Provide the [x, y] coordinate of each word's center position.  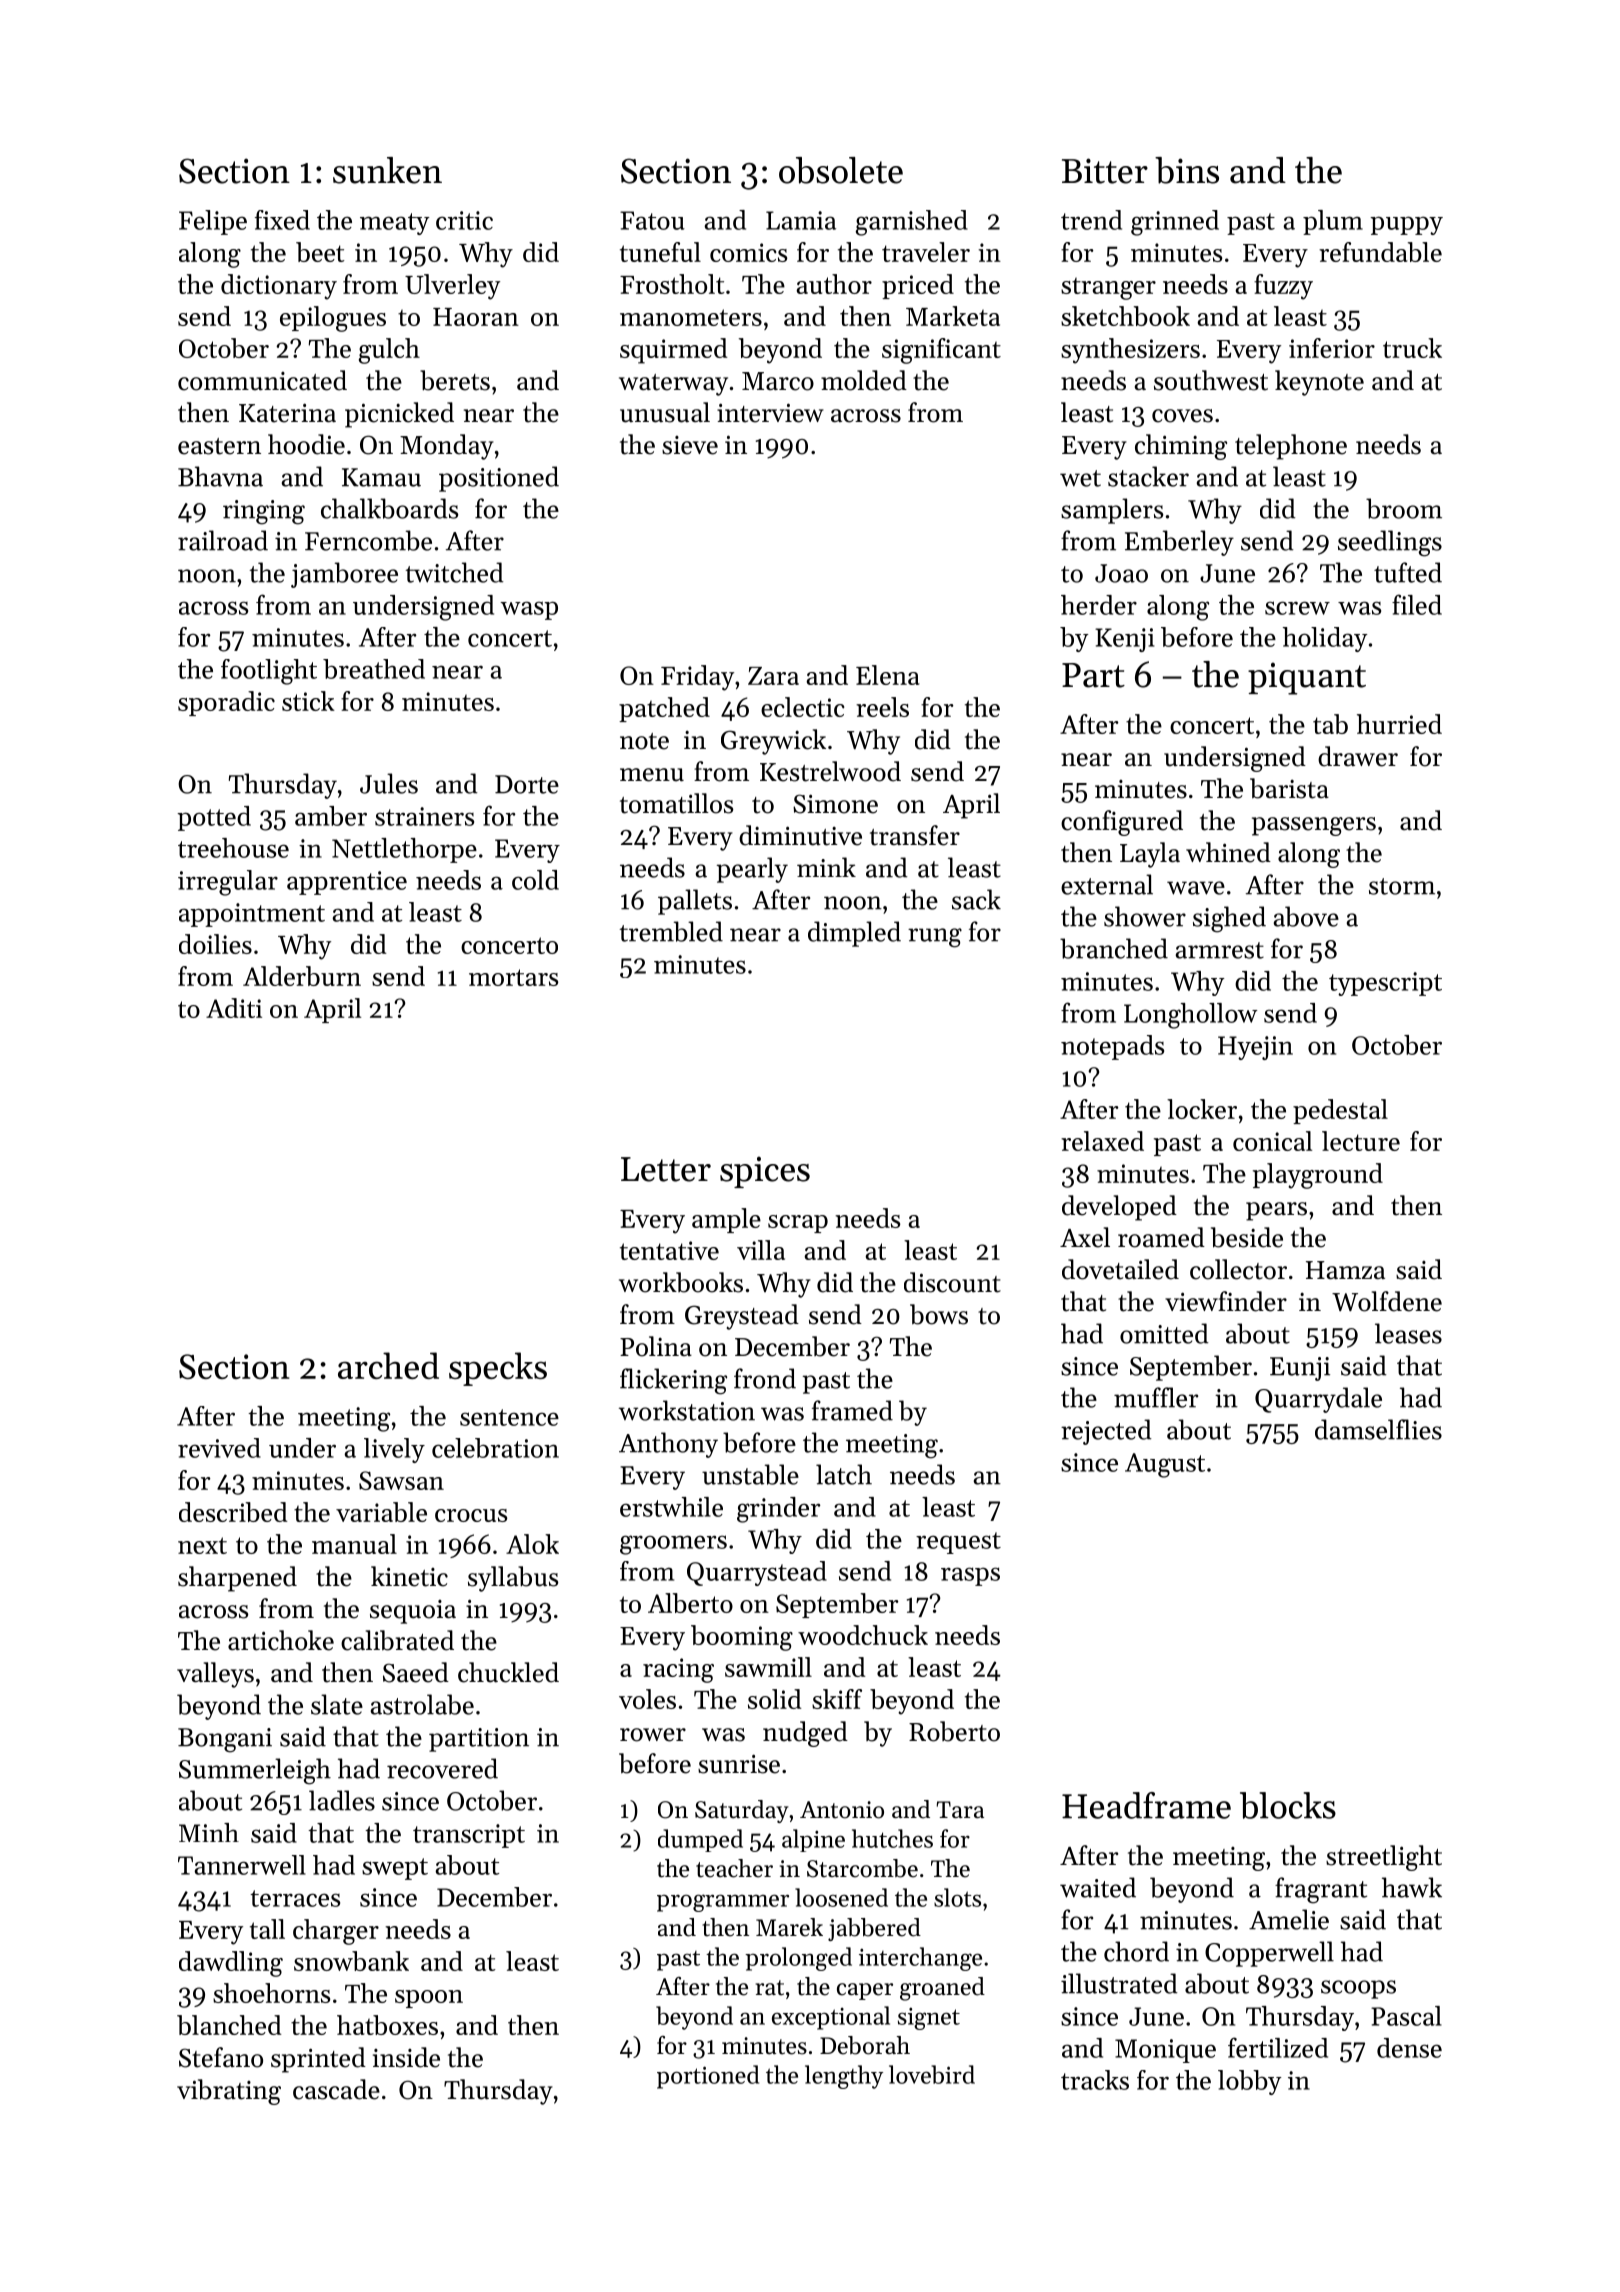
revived [219, 1448]
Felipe [213, 222]
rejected [1106, 1432]
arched [388, 1365]
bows [939, 1314]
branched [1114, 948]
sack [976, 899]
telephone [1291, 447]
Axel [1085, 1237]
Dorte [527, 784]
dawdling [231, 1964]
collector [1238, 1269]
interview [770, 413]
